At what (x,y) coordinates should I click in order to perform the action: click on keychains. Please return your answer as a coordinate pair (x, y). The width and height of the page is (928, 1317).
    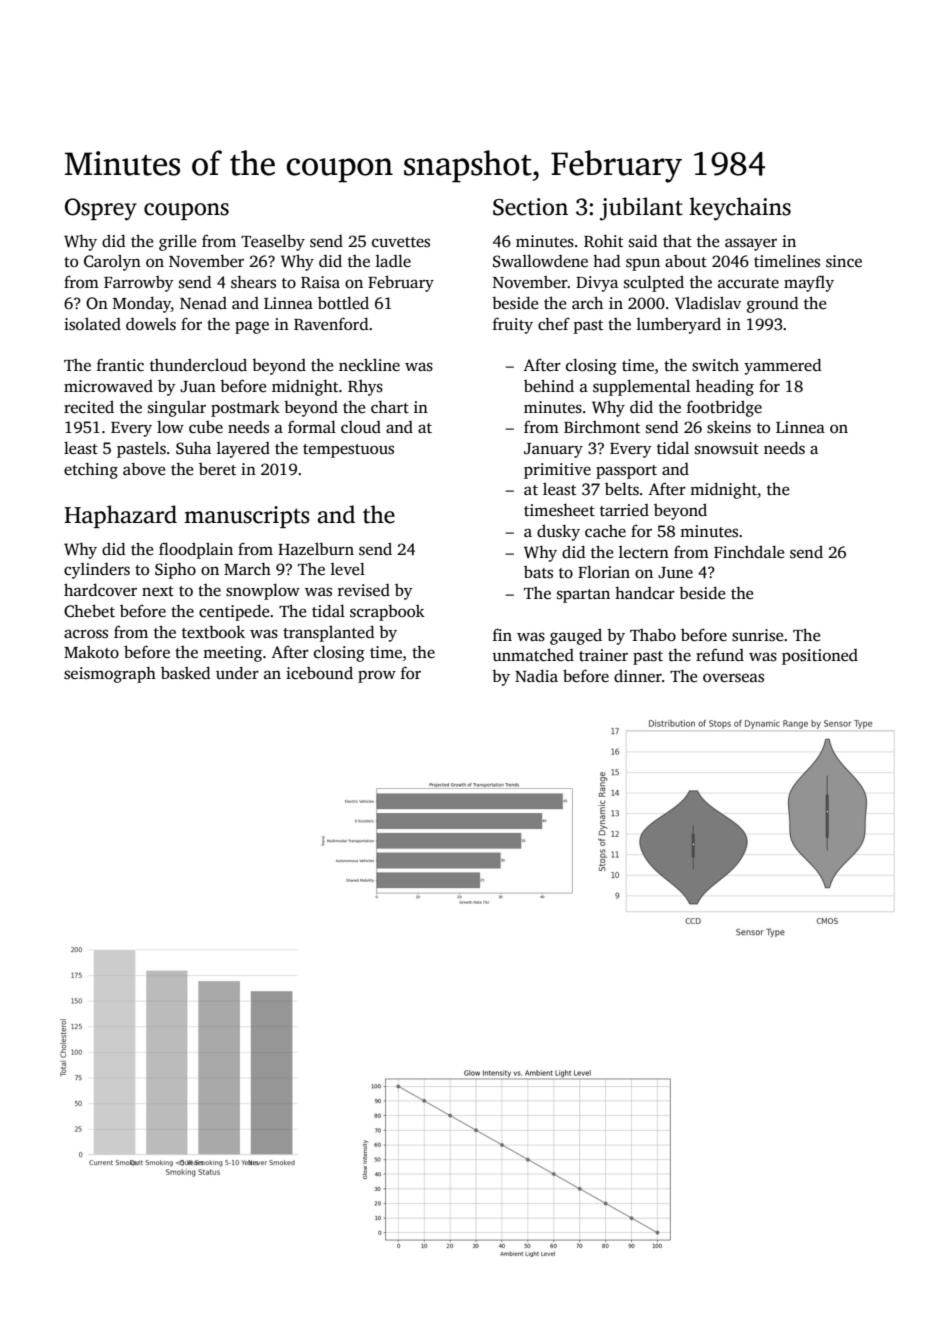
    Looking at the image, I should click on (740, 209).
